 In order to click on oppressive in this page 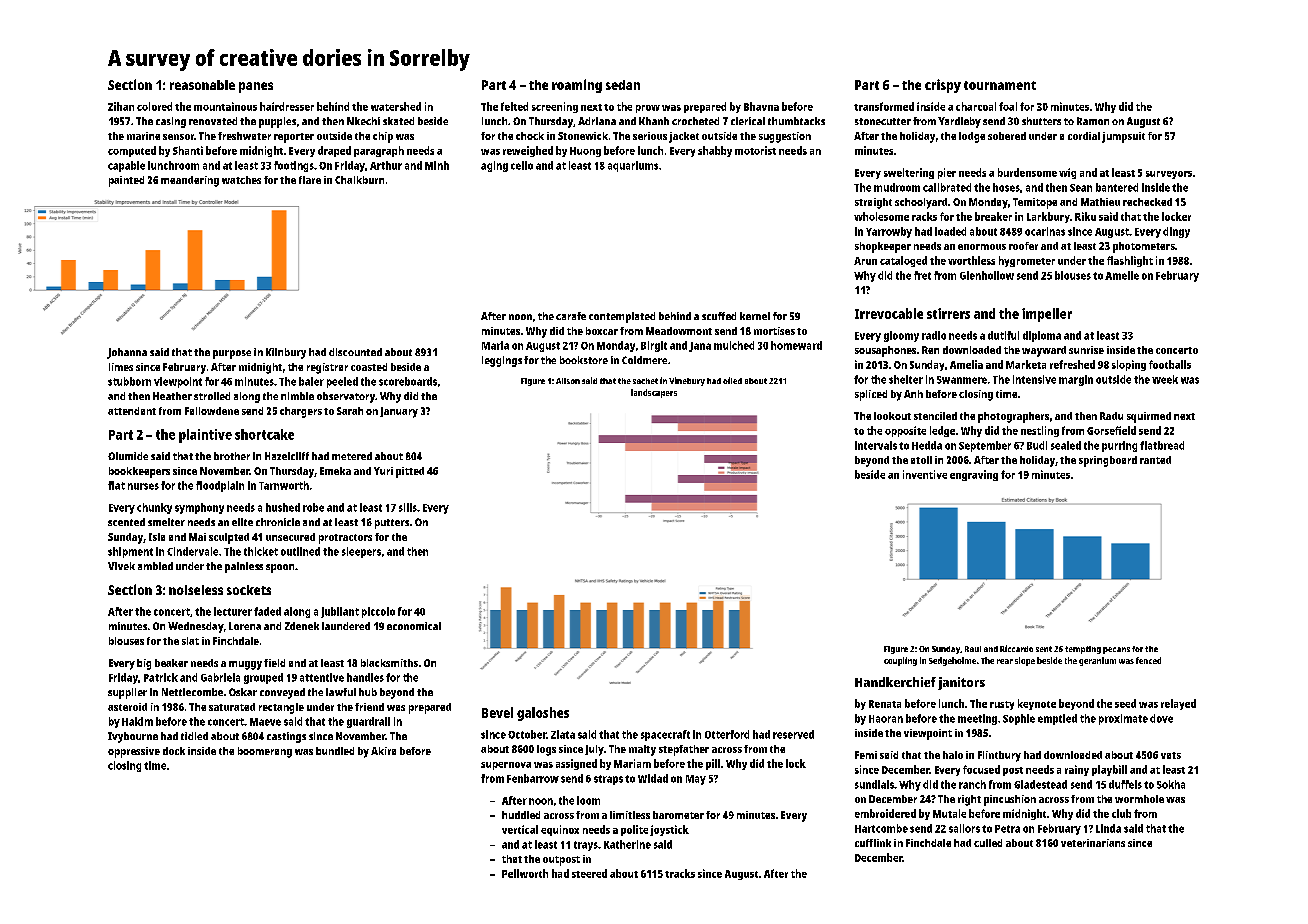, I will do `click(134, 752)`.
